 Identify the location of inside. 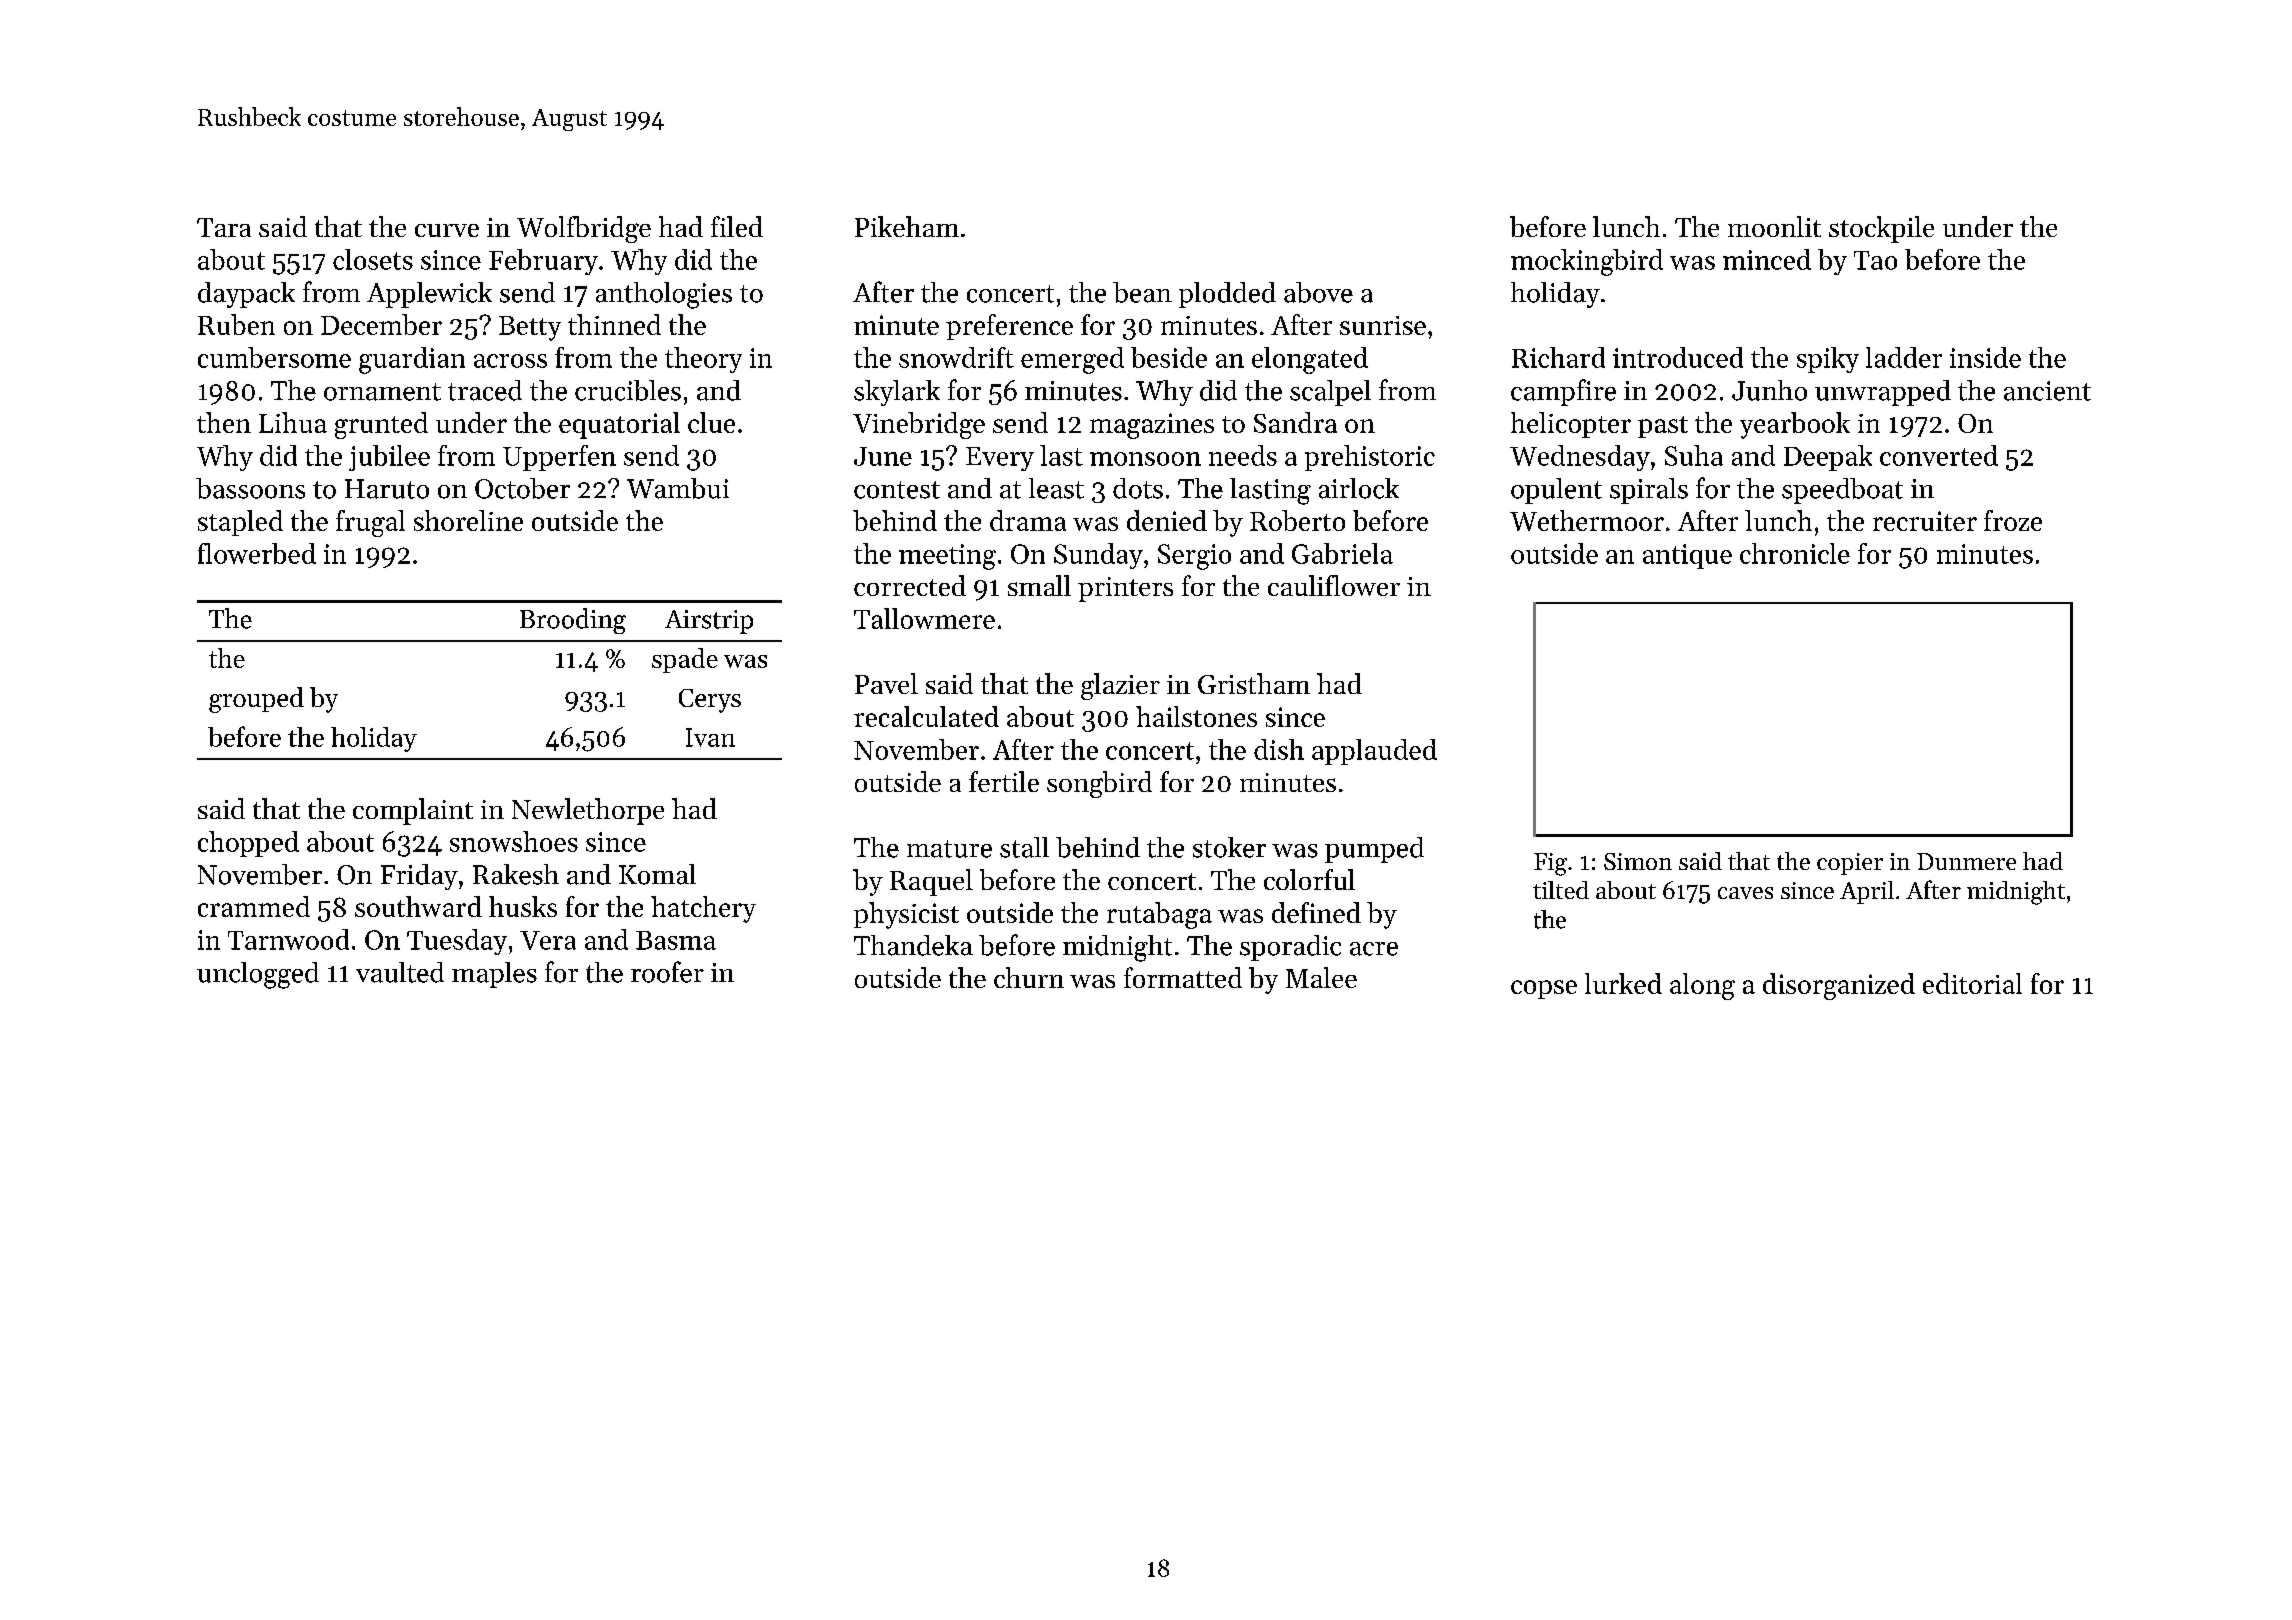
(1985, 357).
